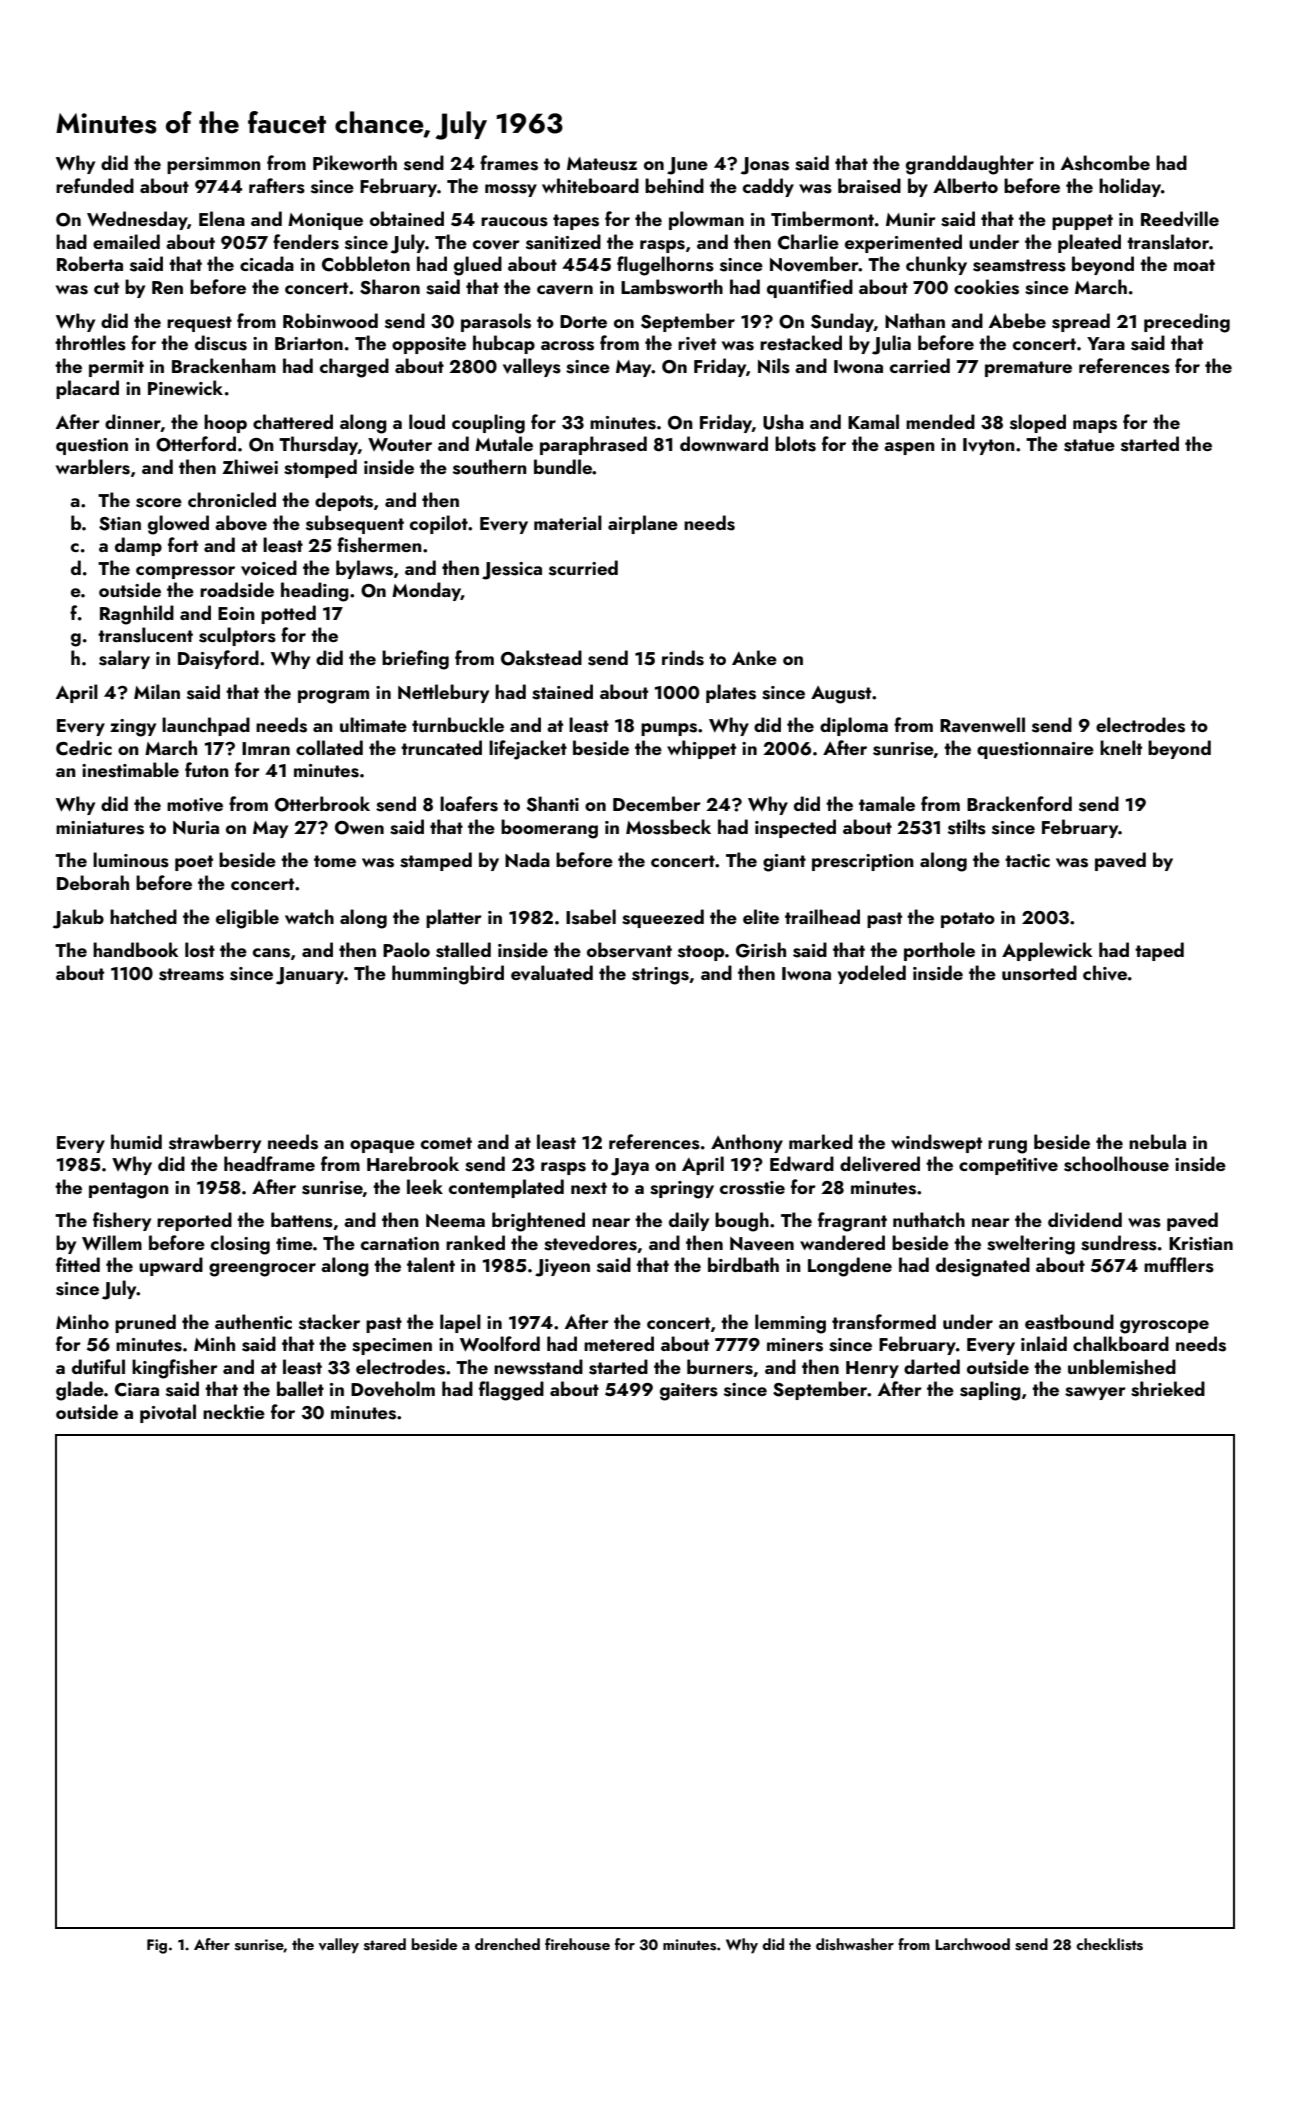 The image size is (1290, 2124). I want to click on potato, so click(968, 920).
